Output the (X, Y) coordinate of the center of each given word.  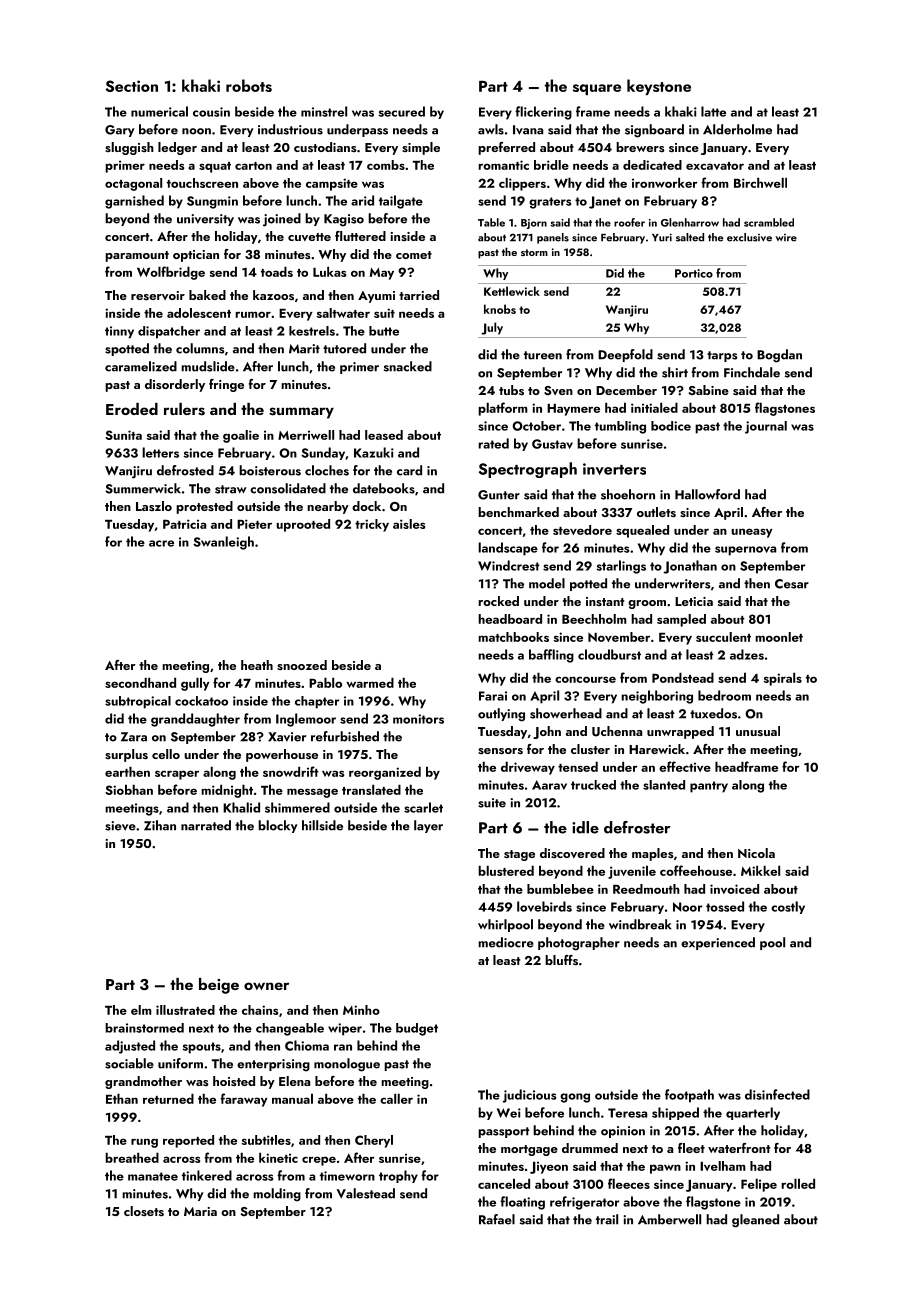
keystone (659, 87)
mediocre (506, 942)
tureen (543, 355)
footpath (689, 1096)
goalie (241, 436)
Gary (120, 131)
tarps (722, 356)
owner (266, 986)
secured (401, 111)
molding (277, 1195)
